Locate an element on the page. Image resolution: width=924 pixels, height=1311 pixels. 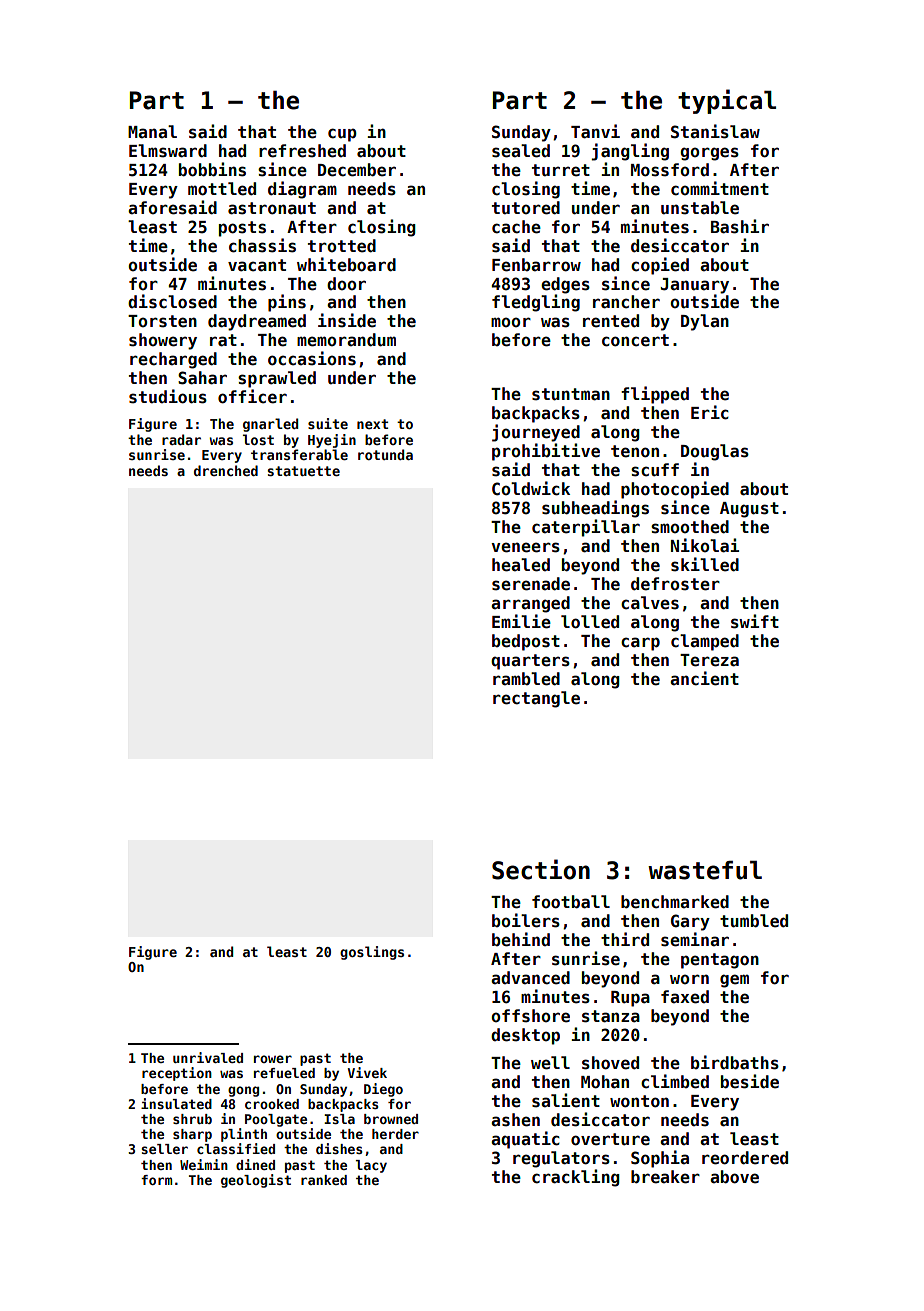
bobbins is located at coordinates (212, 169).
